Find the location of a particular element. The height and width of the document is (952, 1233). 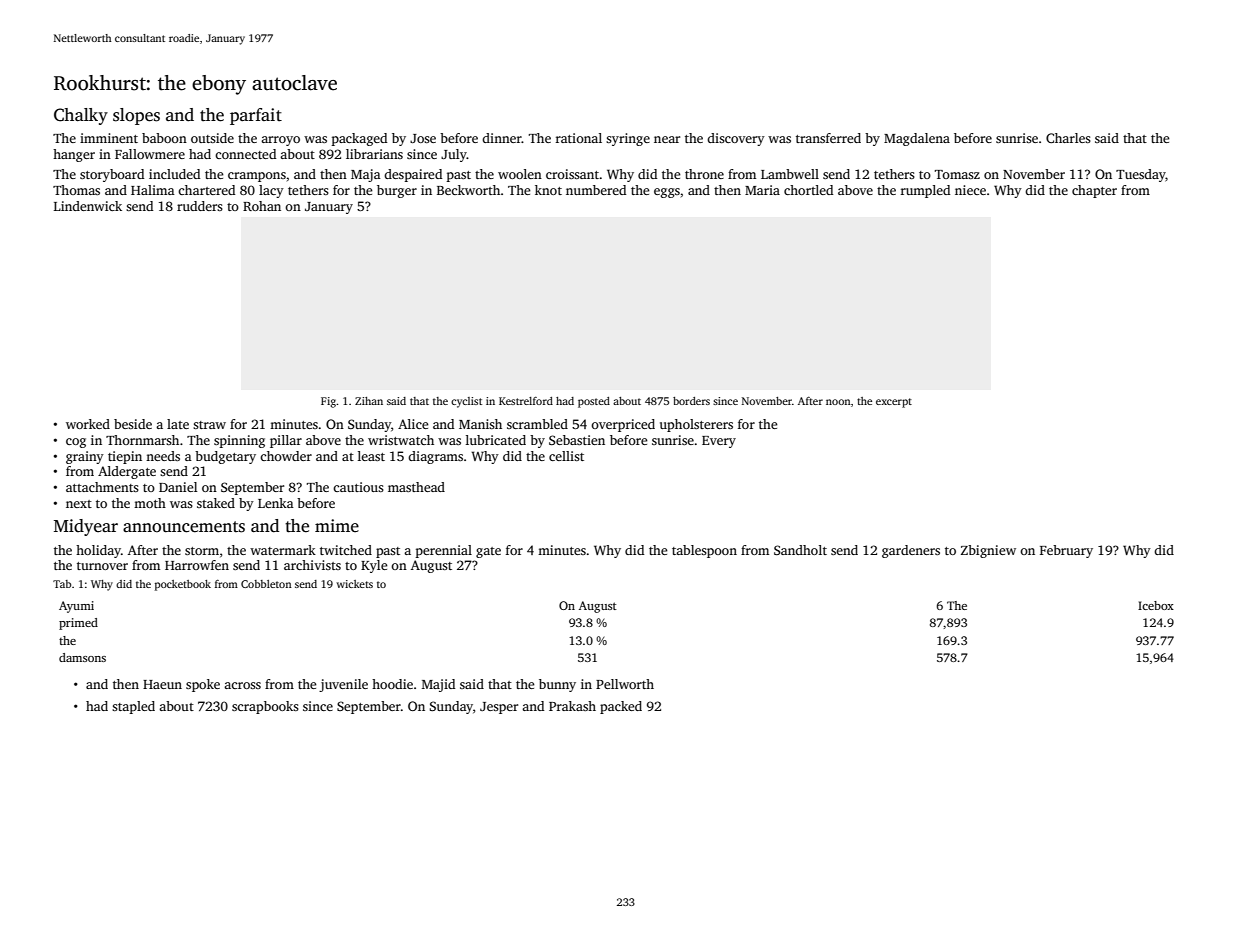

stapled is located at coordinates (133, 707).
